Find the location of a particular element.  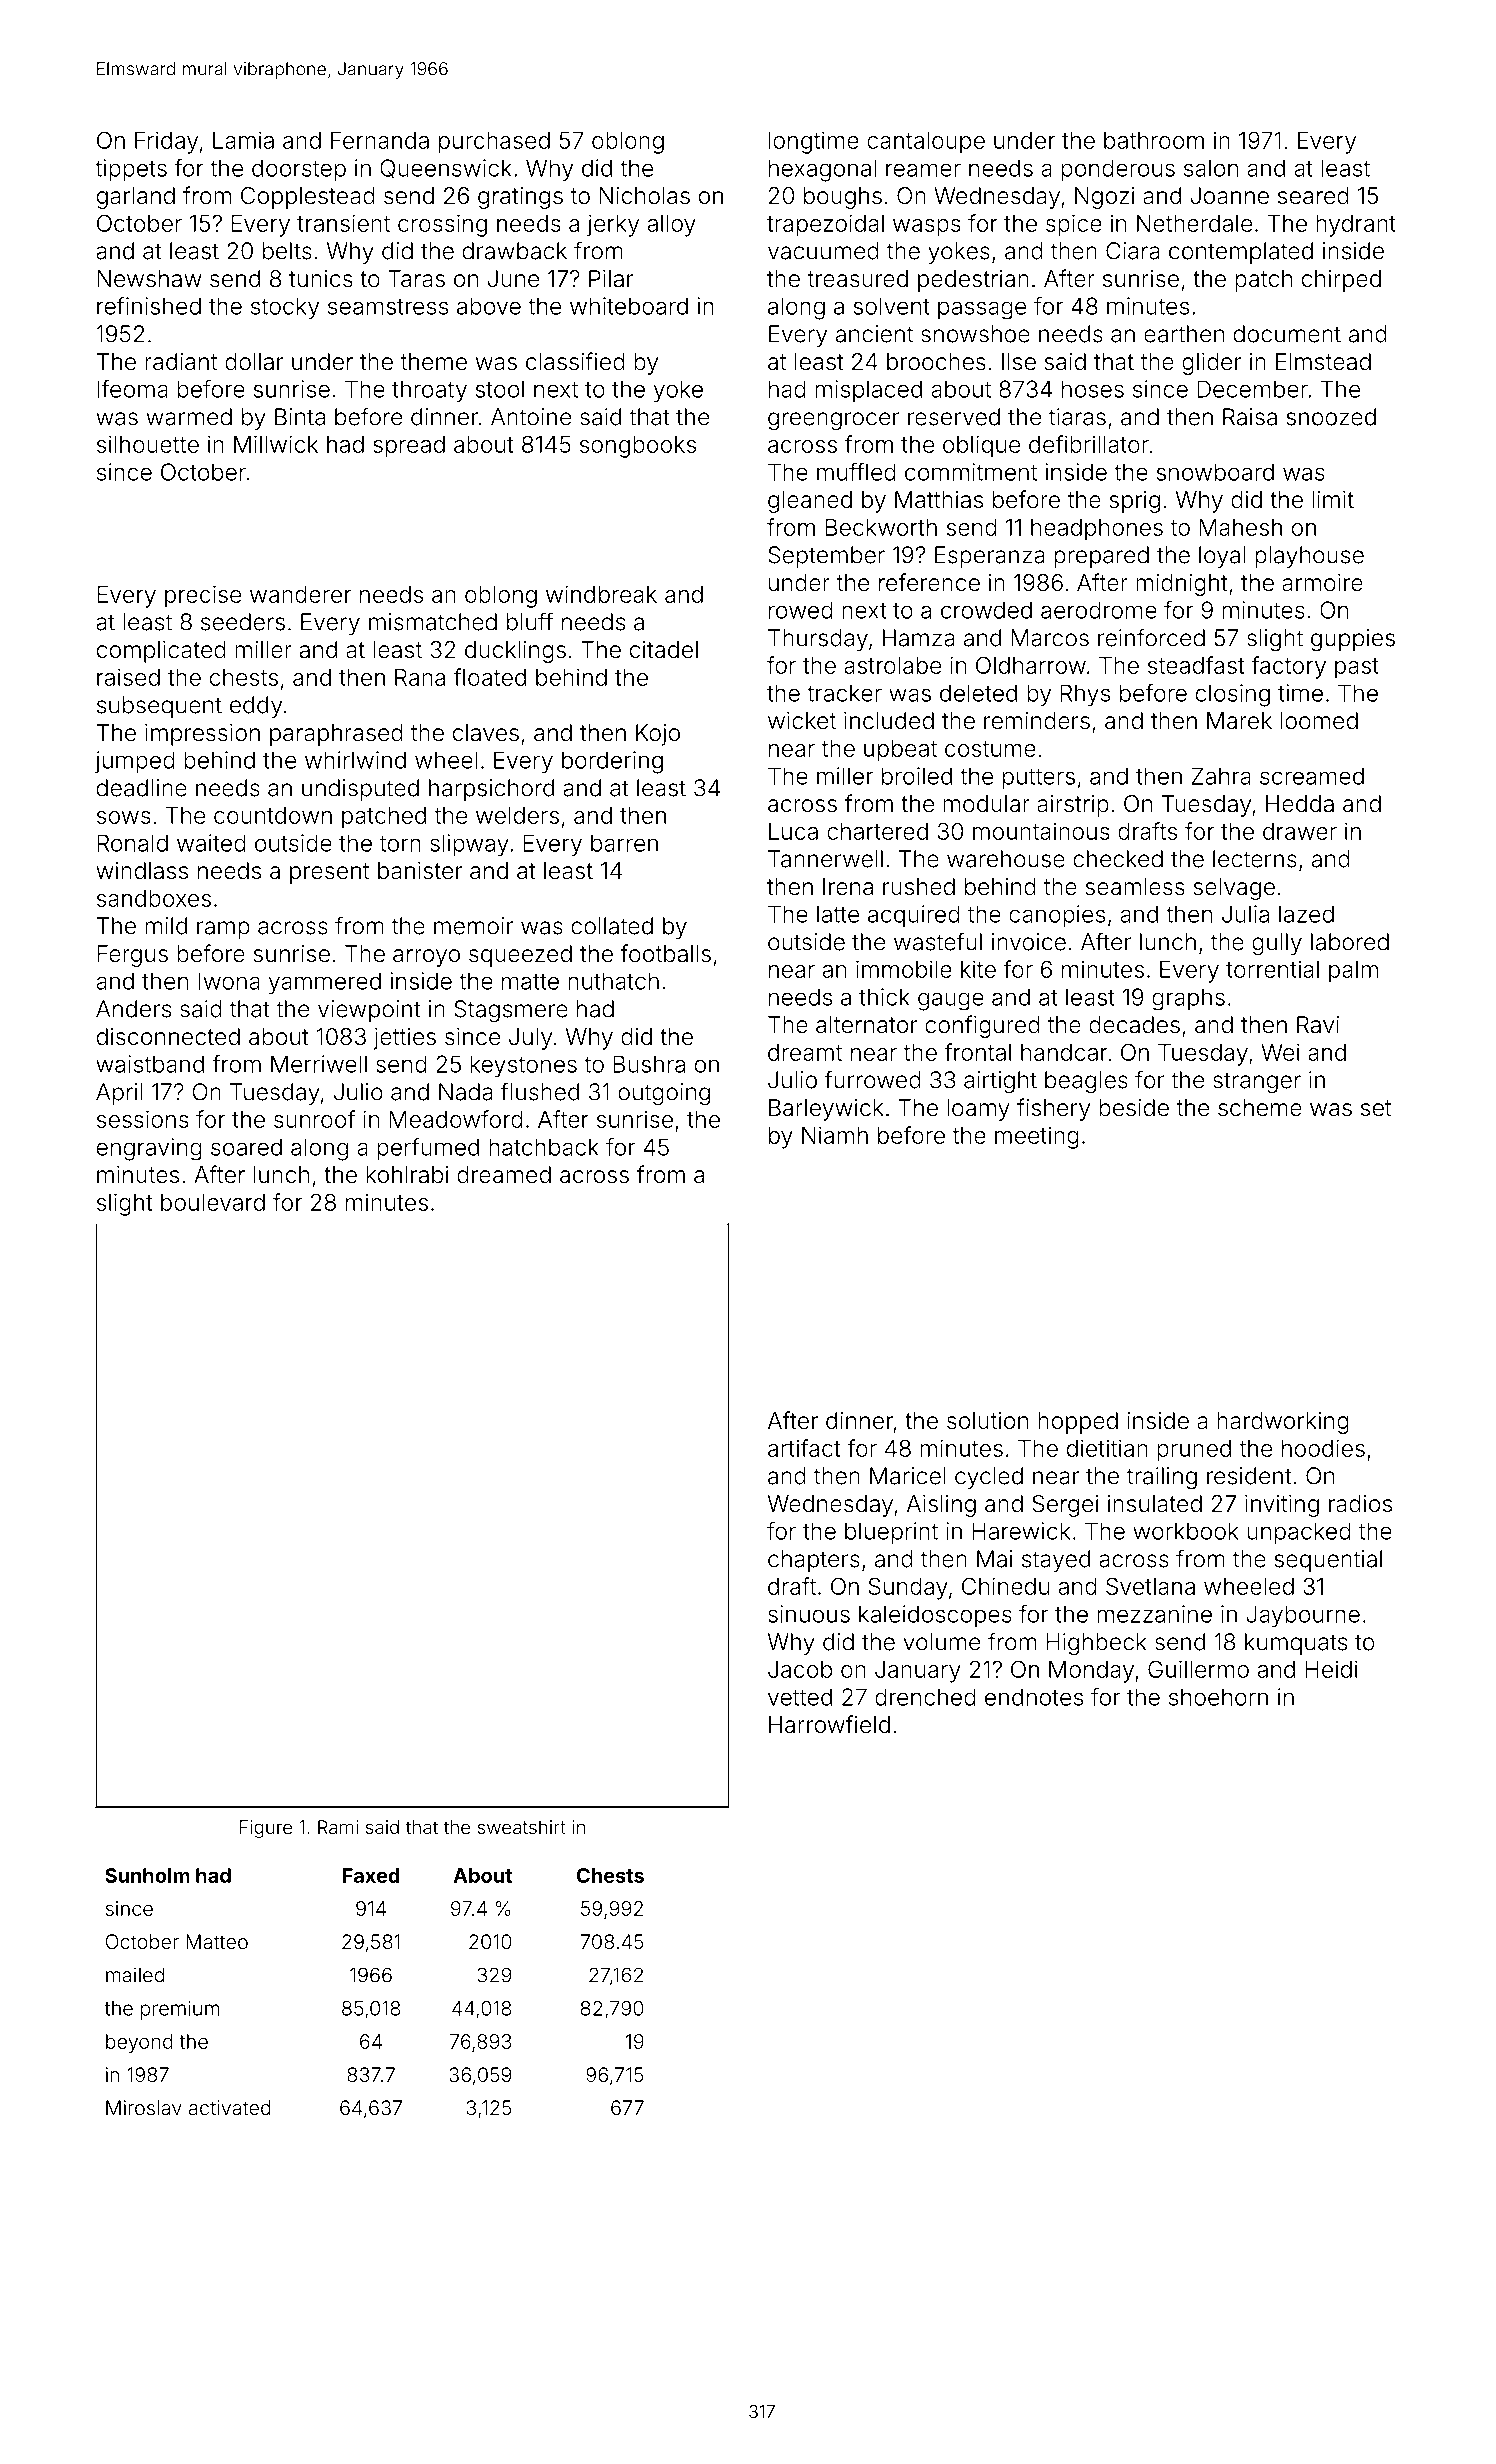

rushed is located at coordinates (919, 887).
